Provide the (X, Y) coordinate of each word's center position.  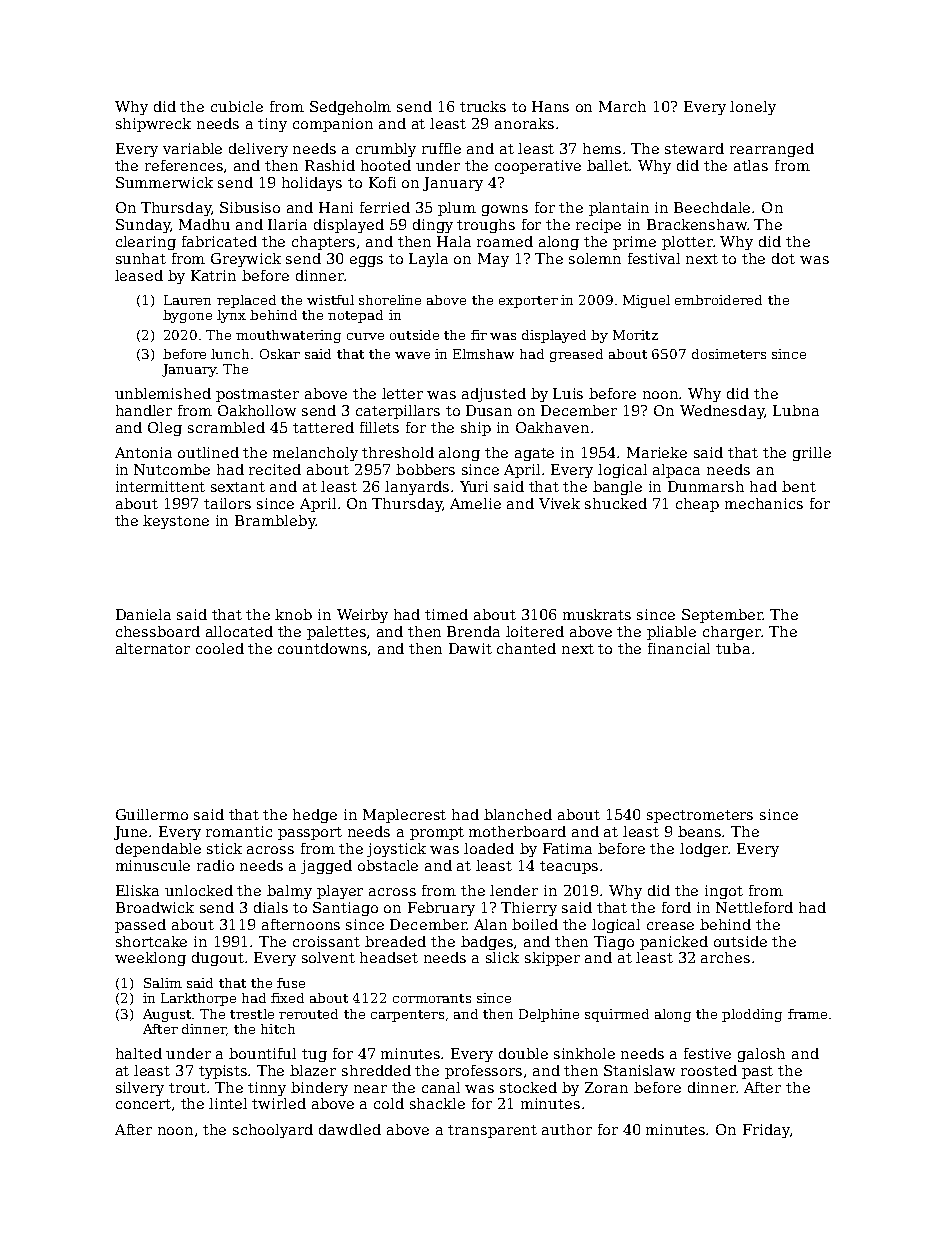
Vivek (559, 503)
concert (143, 1104)
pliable (671, 633)
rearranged (772, 150)
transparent (492, 1131)
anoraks (524, 123)
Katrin (213, 275)
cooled (220, 648)
